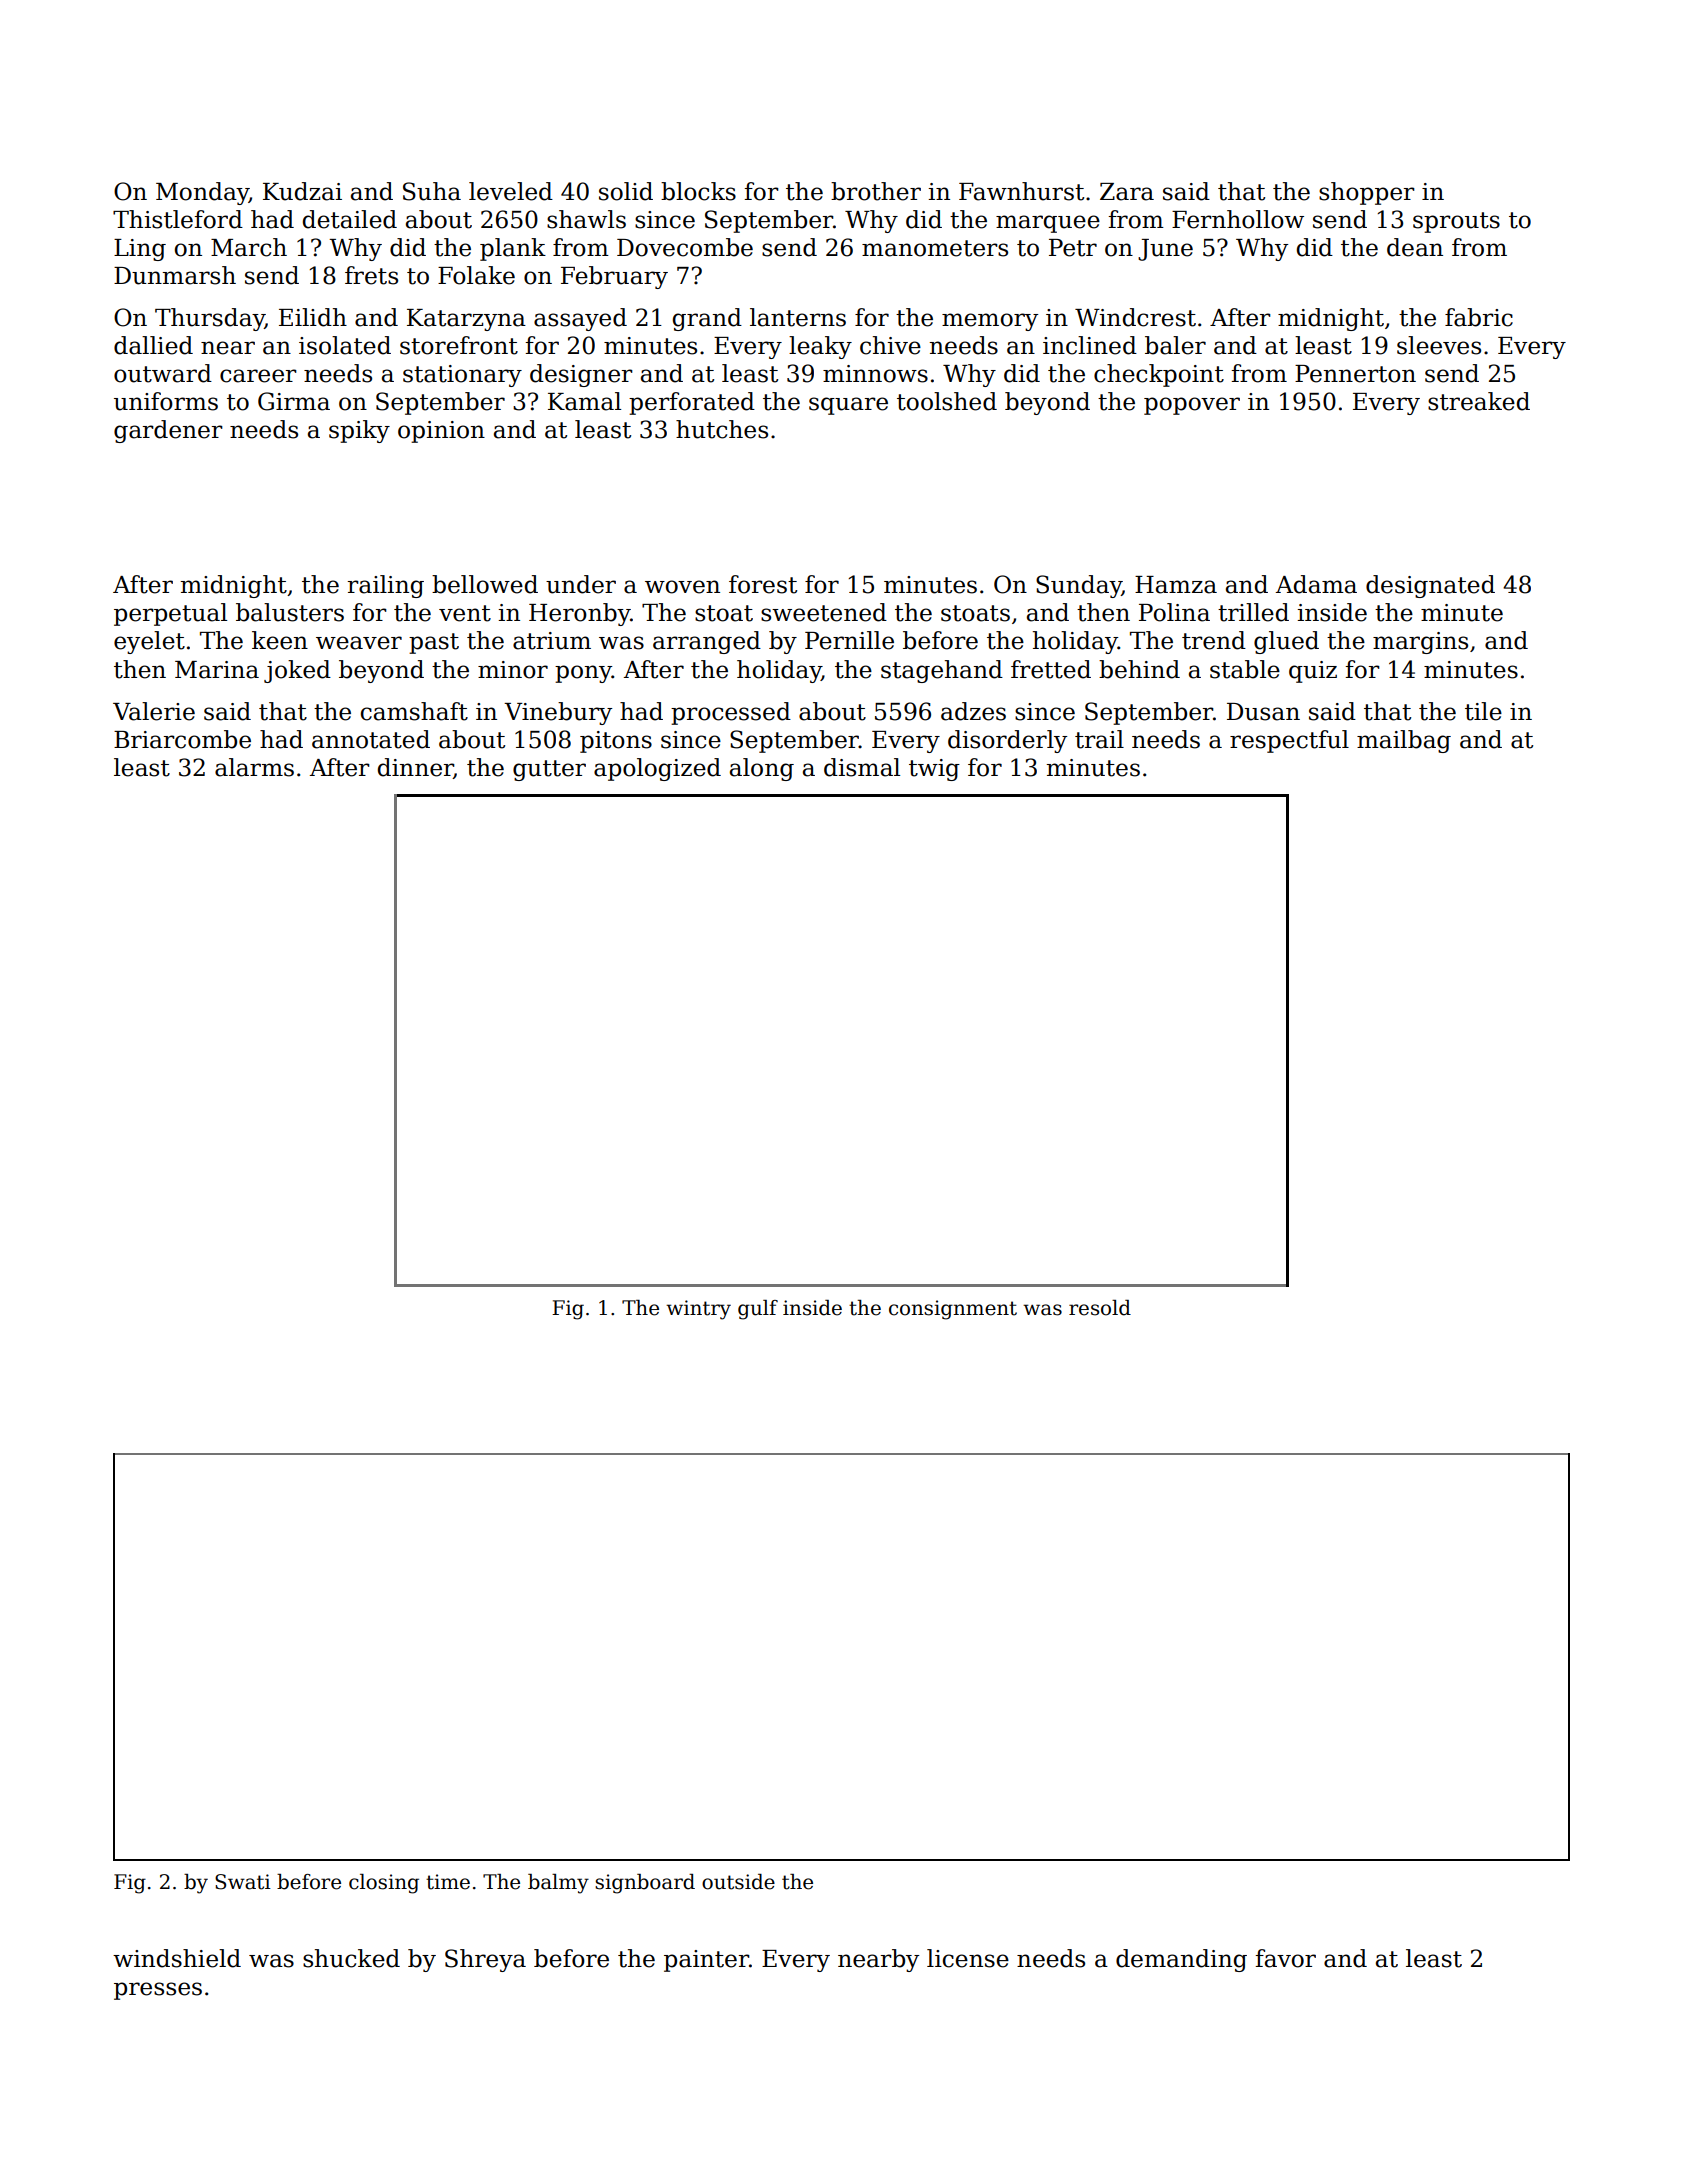 This screenshot has width=1683, height=2178. I want to click on resold, so click(1100, 1308).
